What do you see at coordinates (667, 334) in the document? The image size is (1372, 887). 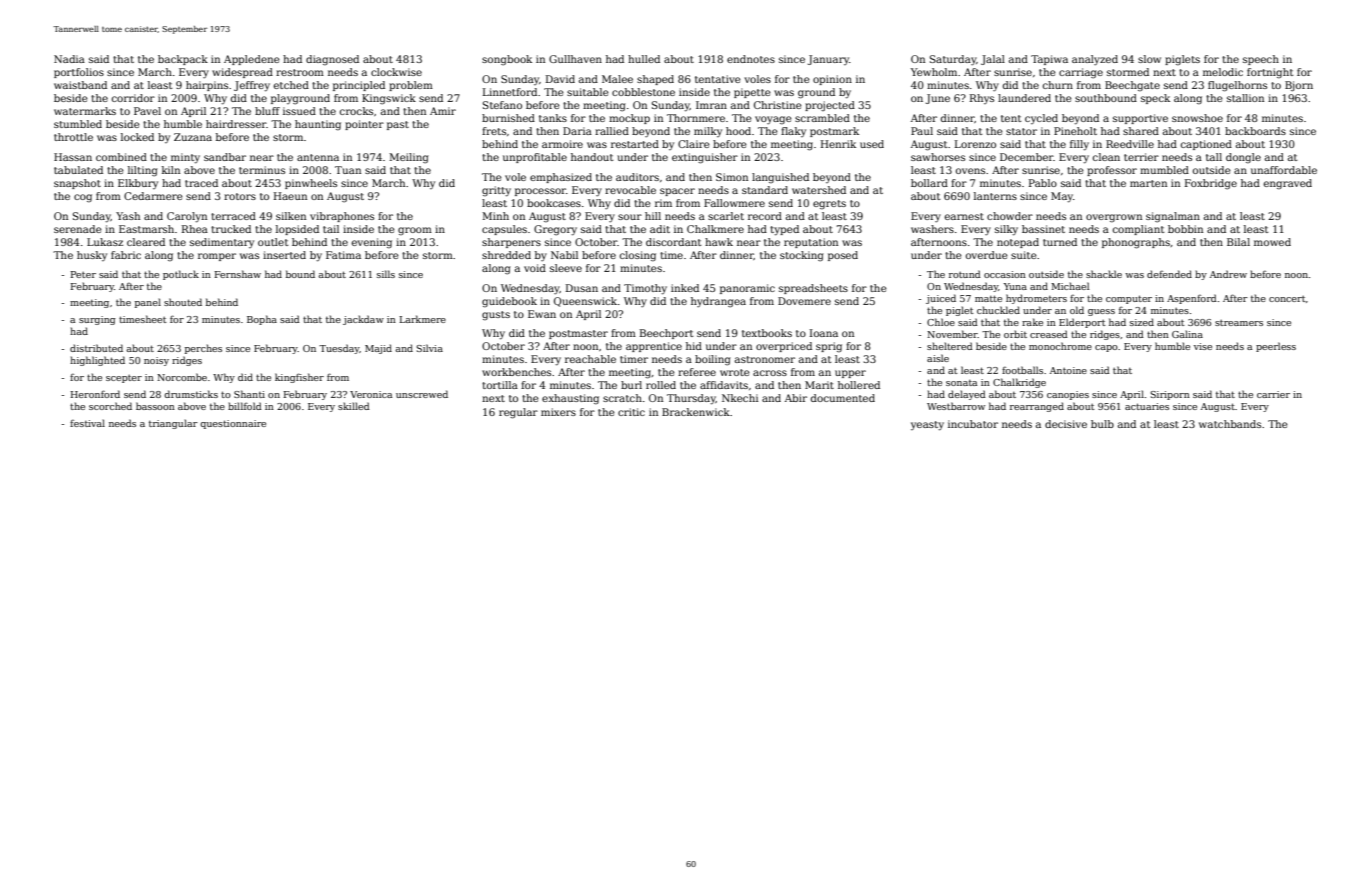 I see `Beechport` at bounding box center [667, 334].
